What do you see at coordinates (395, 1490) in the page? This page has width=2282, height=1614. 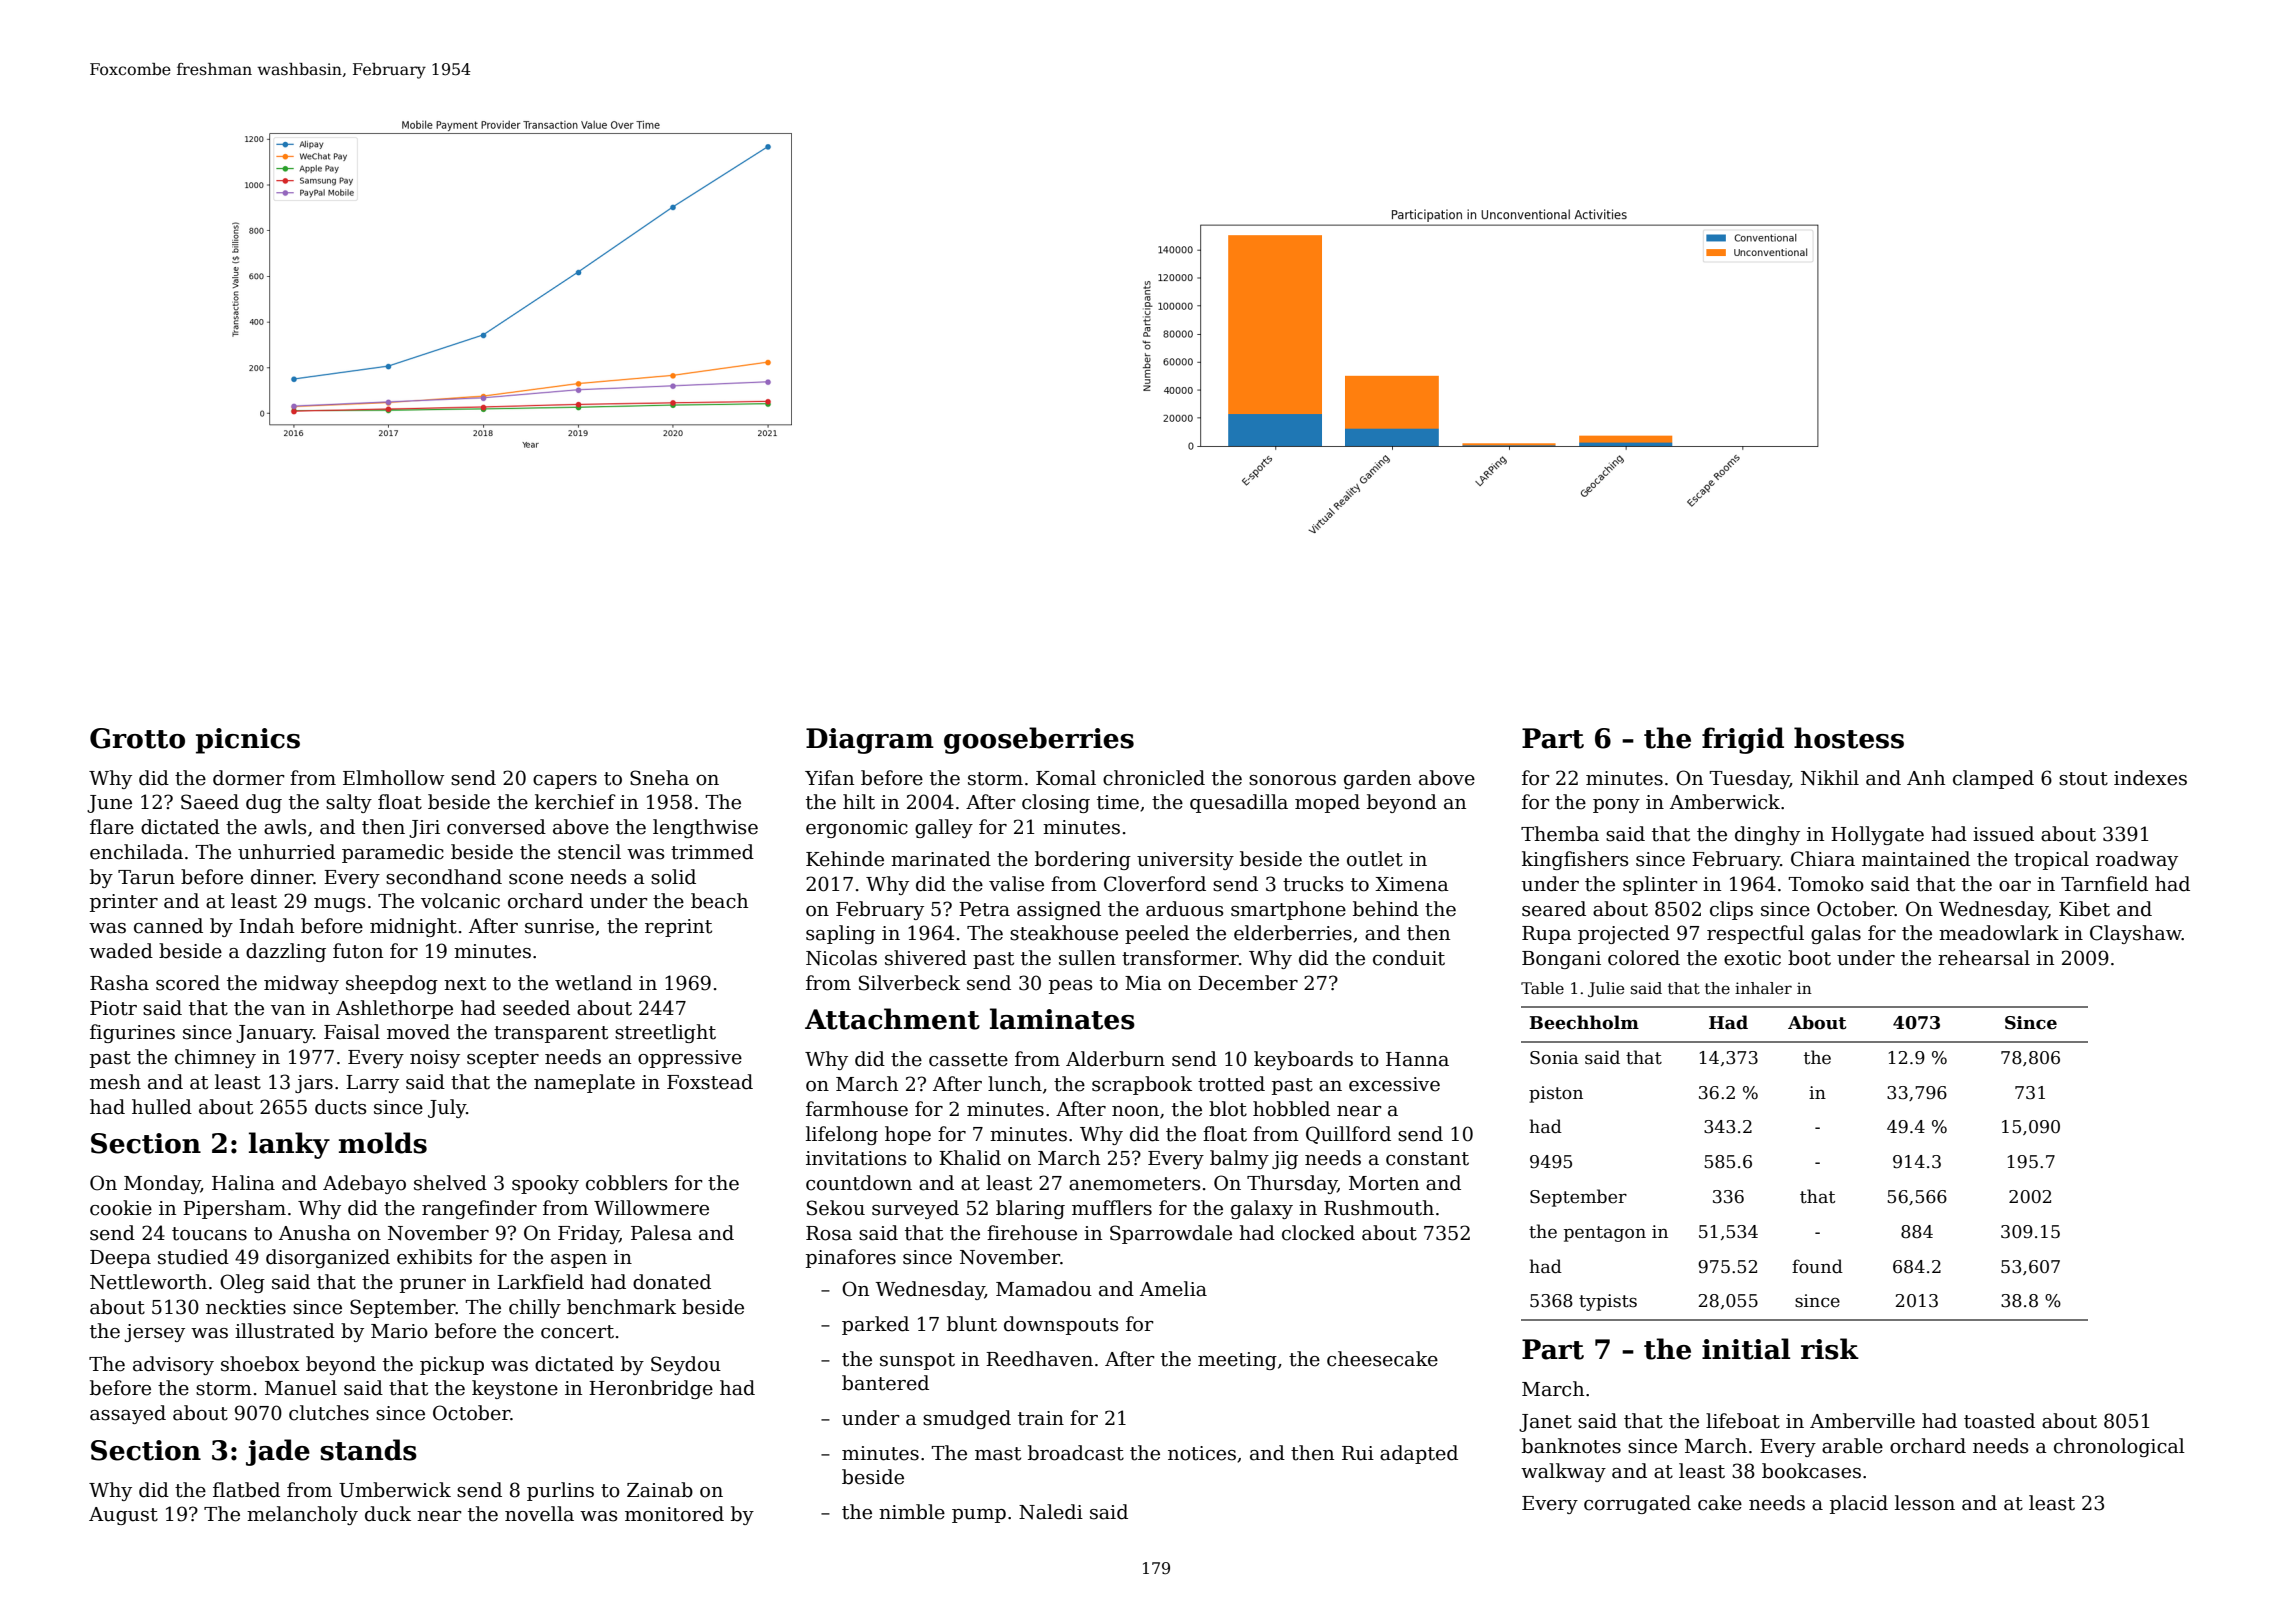 I see `Umberwick` at bounding box center [395, 1490].
